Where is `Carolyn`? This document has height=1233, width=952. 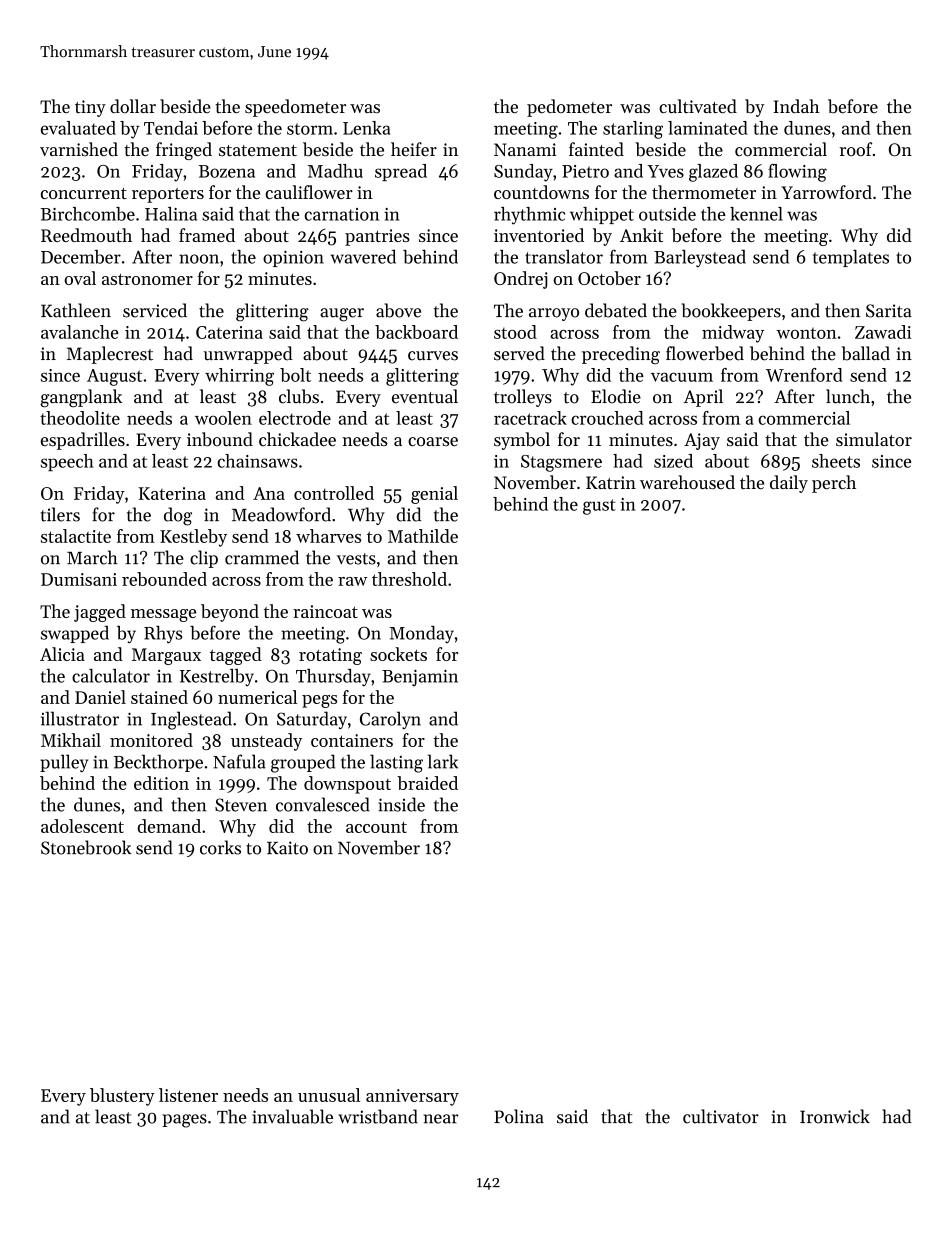
Carolyn is located at coordinates (390, 720).
